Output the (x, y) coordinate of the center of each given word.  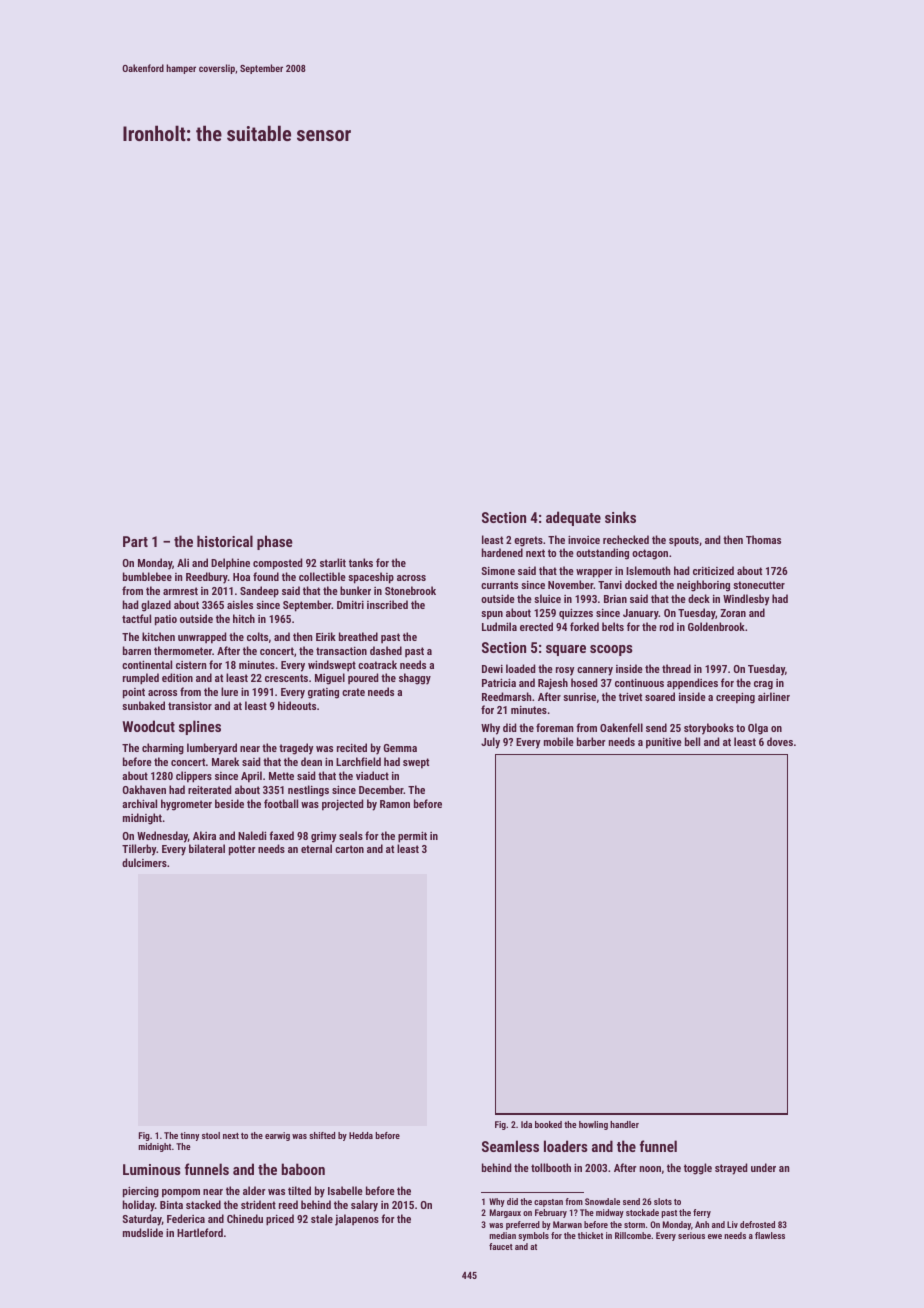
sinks (620, 517)
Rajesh (553, 684)
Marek (225, 761)
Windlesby (746, 600)
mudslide (143, 1232)
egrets (528, 541)
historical (225, 541)
